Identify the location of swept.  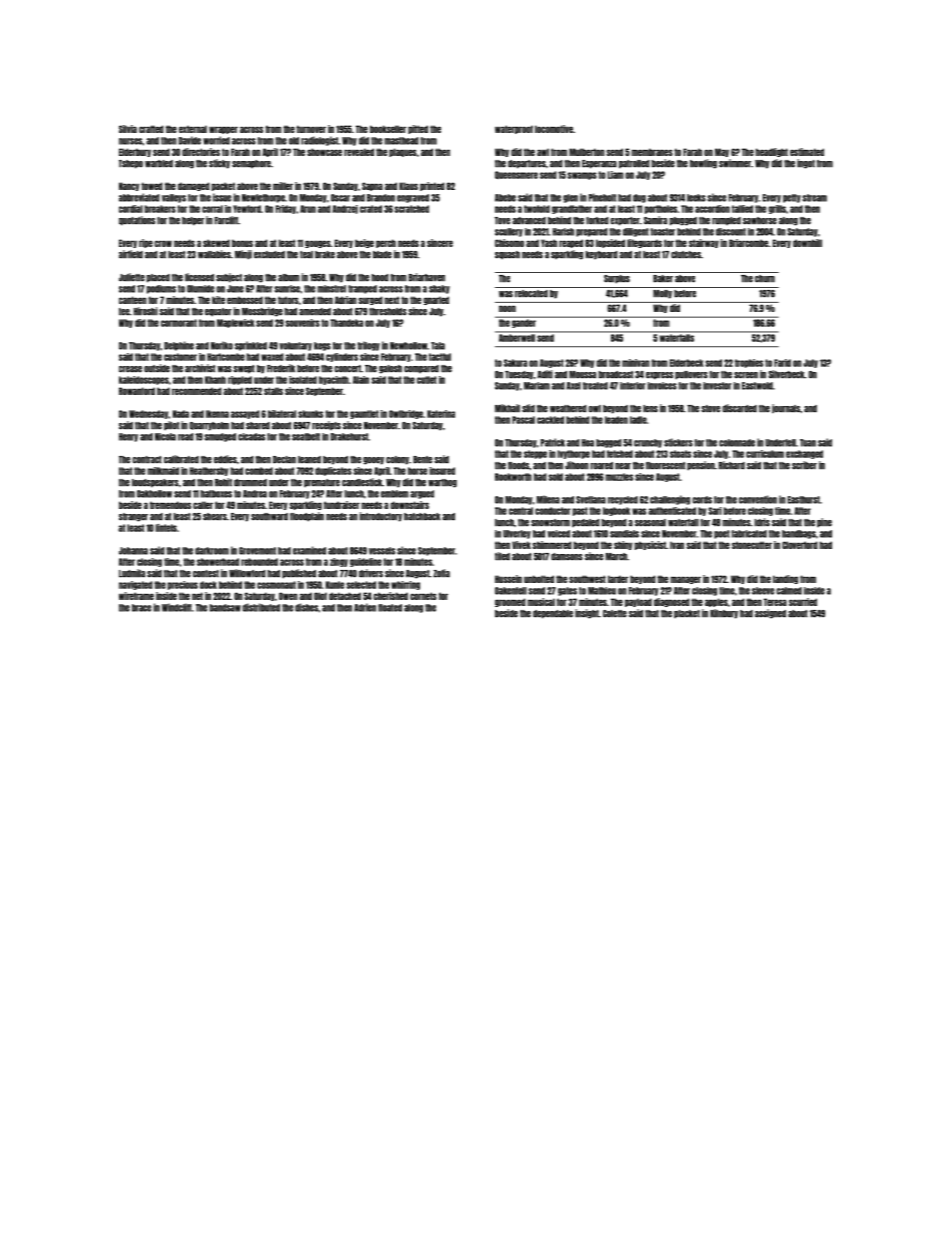
(244, 369).
